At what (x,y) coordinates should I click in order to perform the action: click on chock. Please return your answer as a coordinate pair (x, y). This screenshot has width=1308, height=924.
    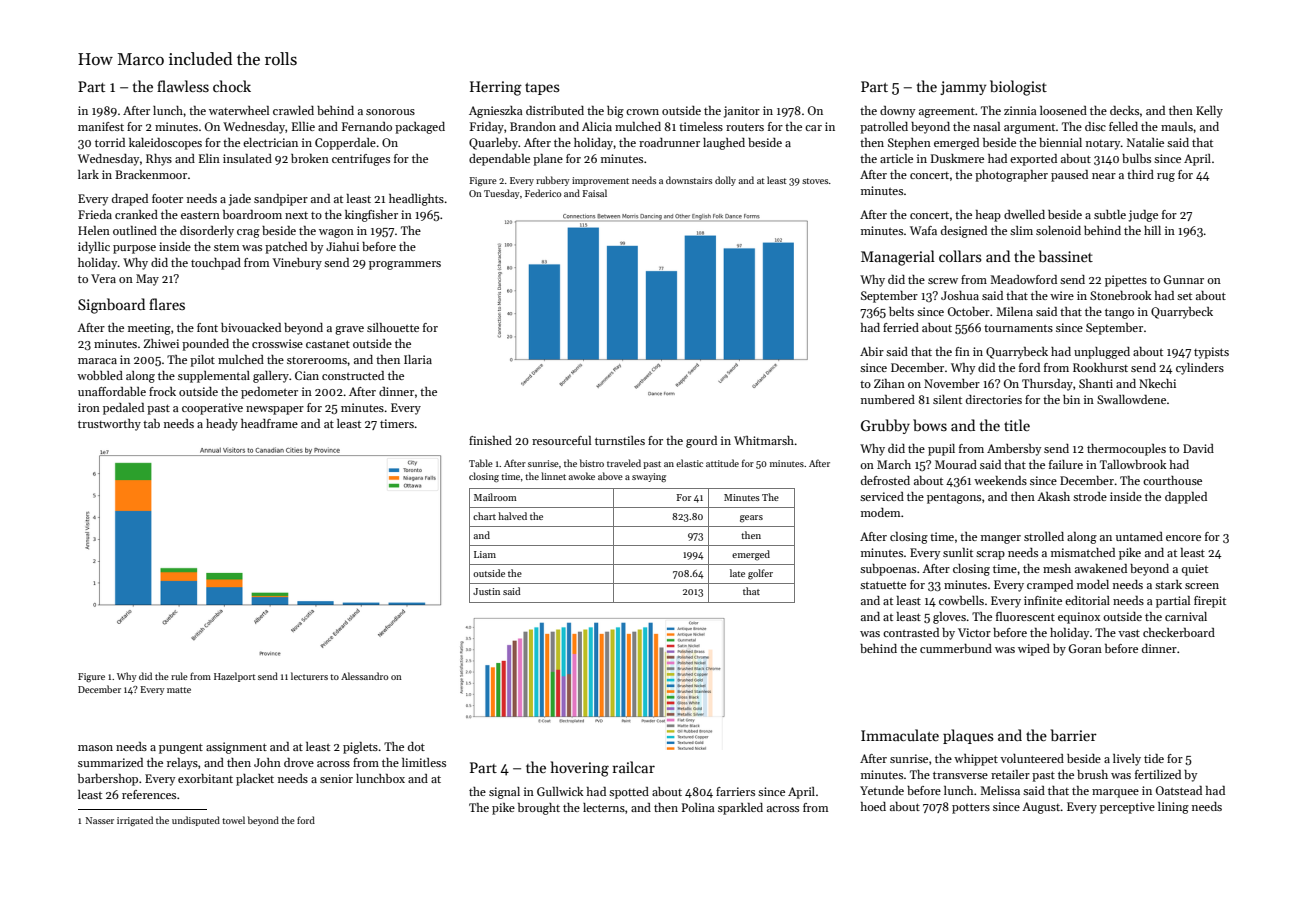
    Looking at the image, I should click on (232, 86).
